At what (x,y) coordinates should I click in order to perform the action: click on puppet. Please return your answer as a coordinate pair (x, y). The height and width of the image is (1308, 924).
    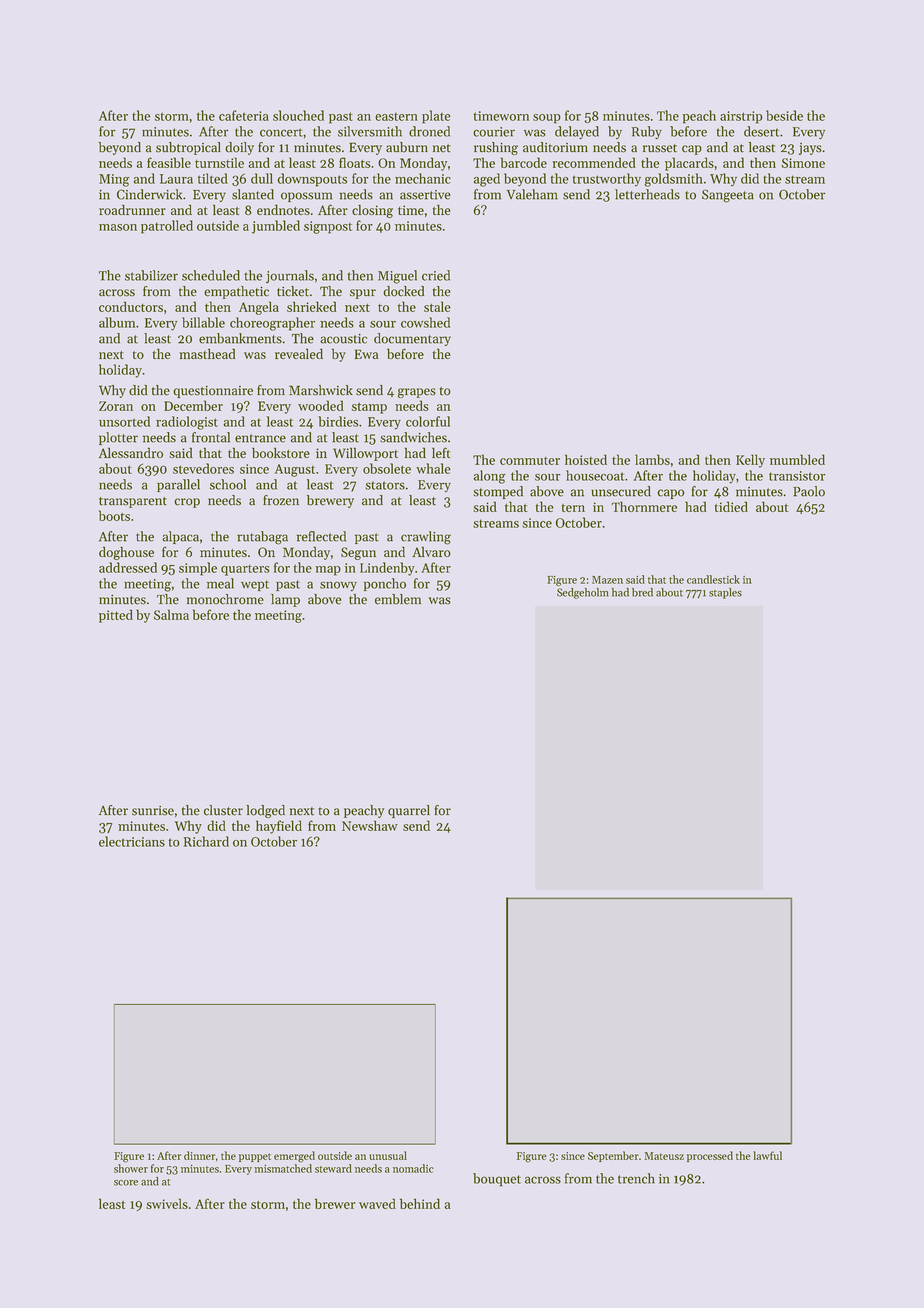
    Looking at the image, I should click on (255, 1157).
